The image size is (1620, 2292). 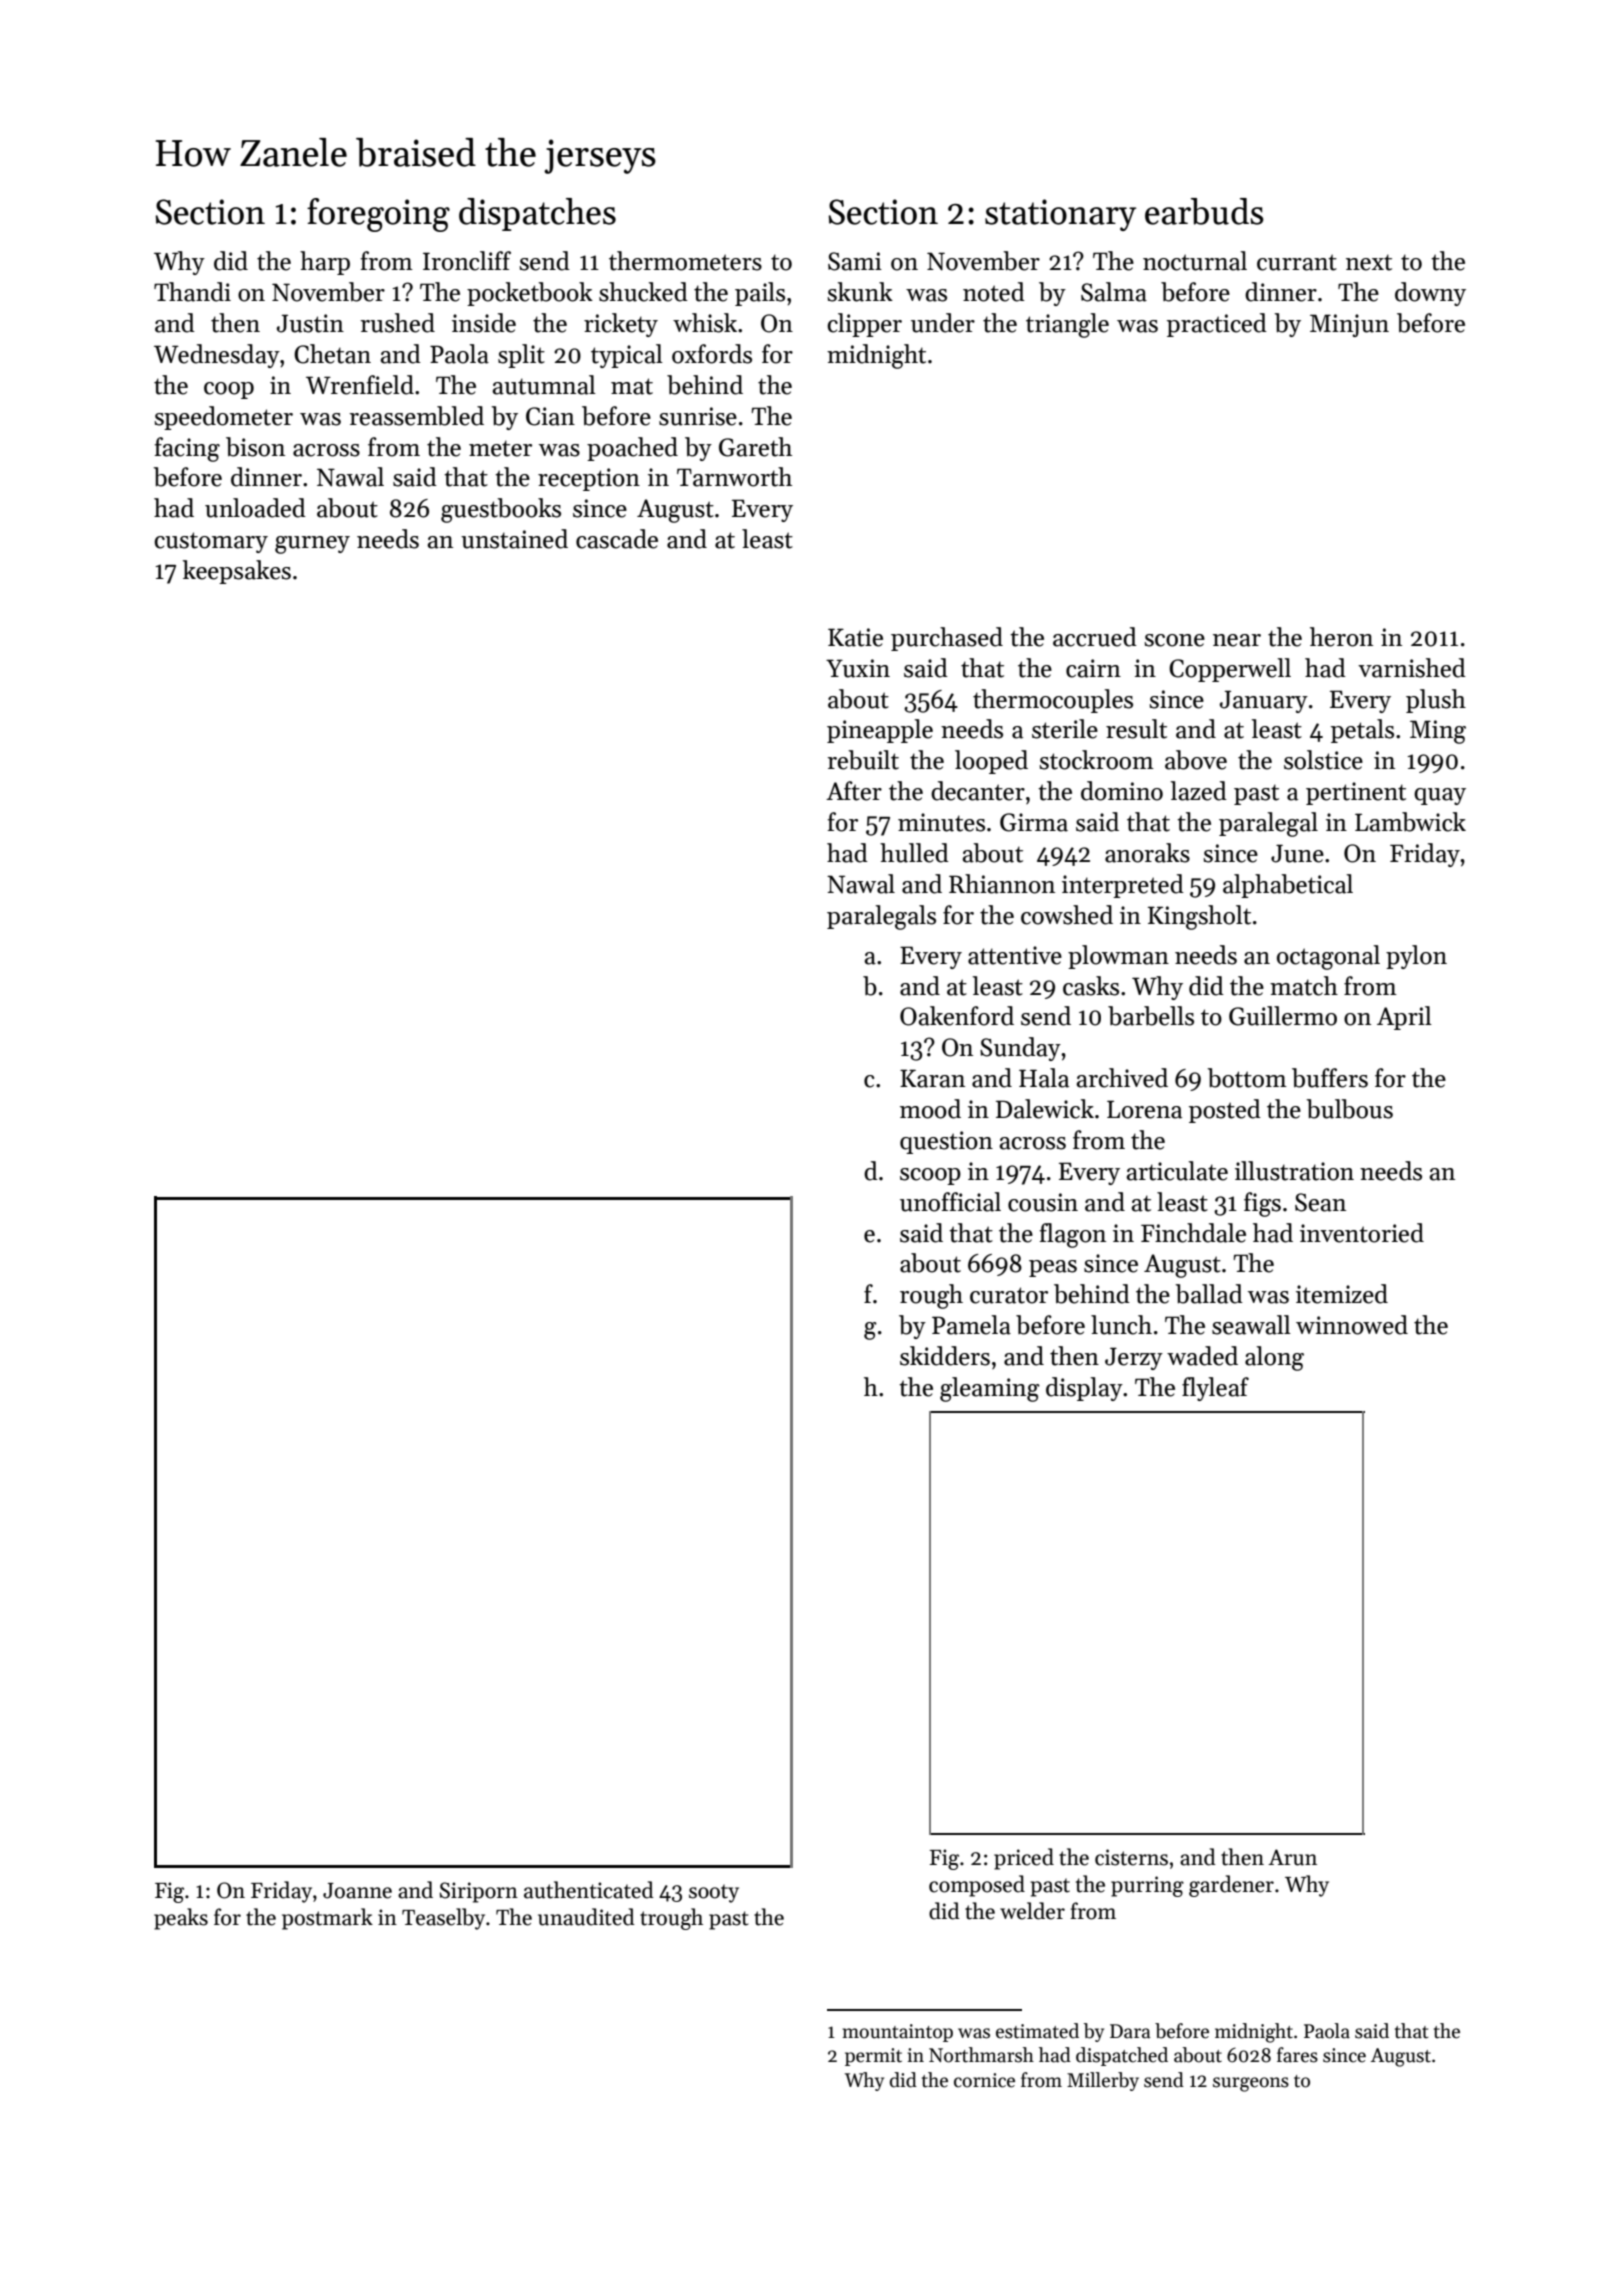 What do you see at coordinates (181, 1919) in the screenshot?
I see `peaks` at bounding box center [181, 1919].
